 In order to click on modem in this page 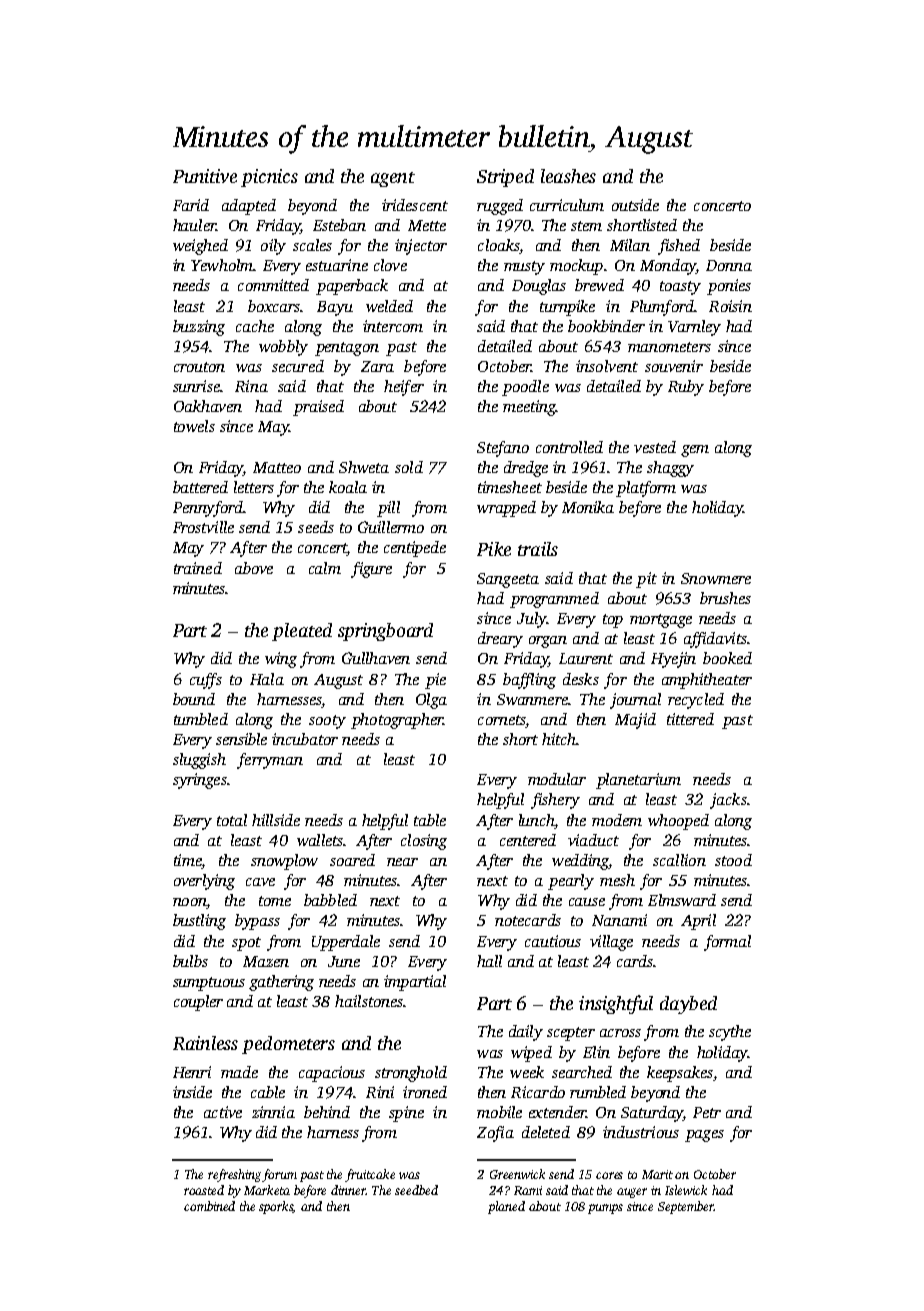, I will do `click(617, 820)`.
